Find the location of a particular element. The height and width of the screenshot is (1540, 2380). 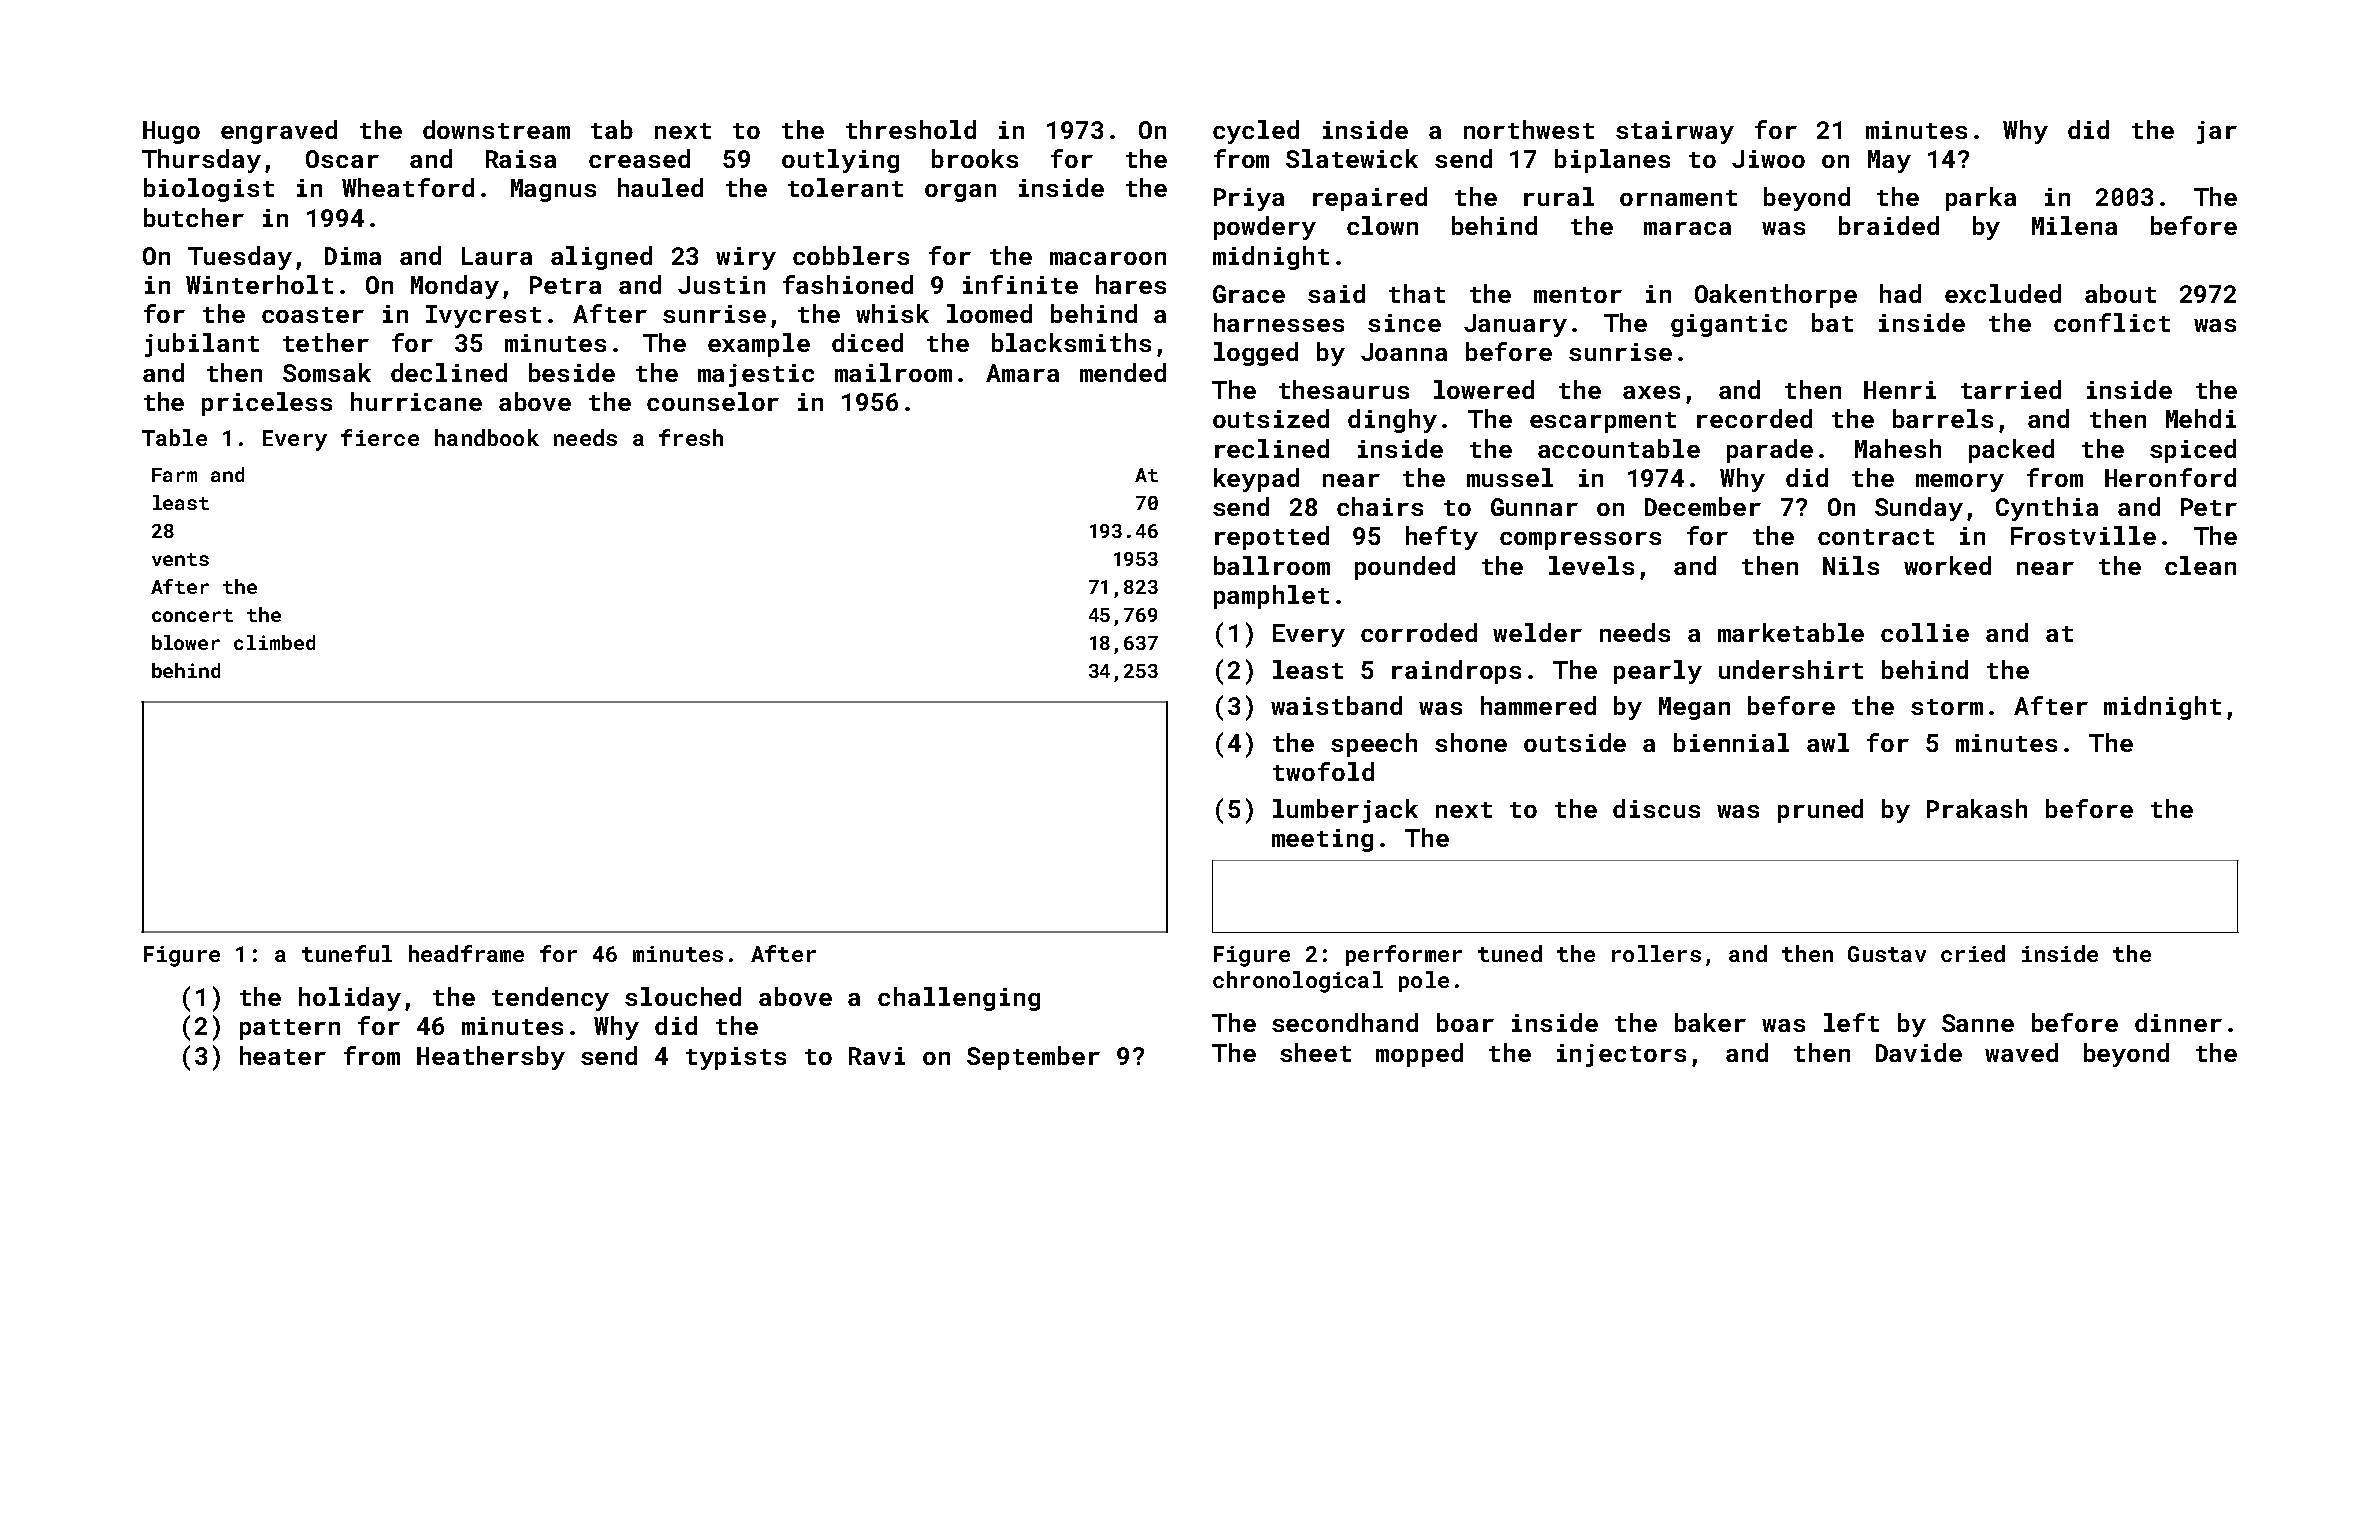

fresh is located at coordinates (691, 437).
